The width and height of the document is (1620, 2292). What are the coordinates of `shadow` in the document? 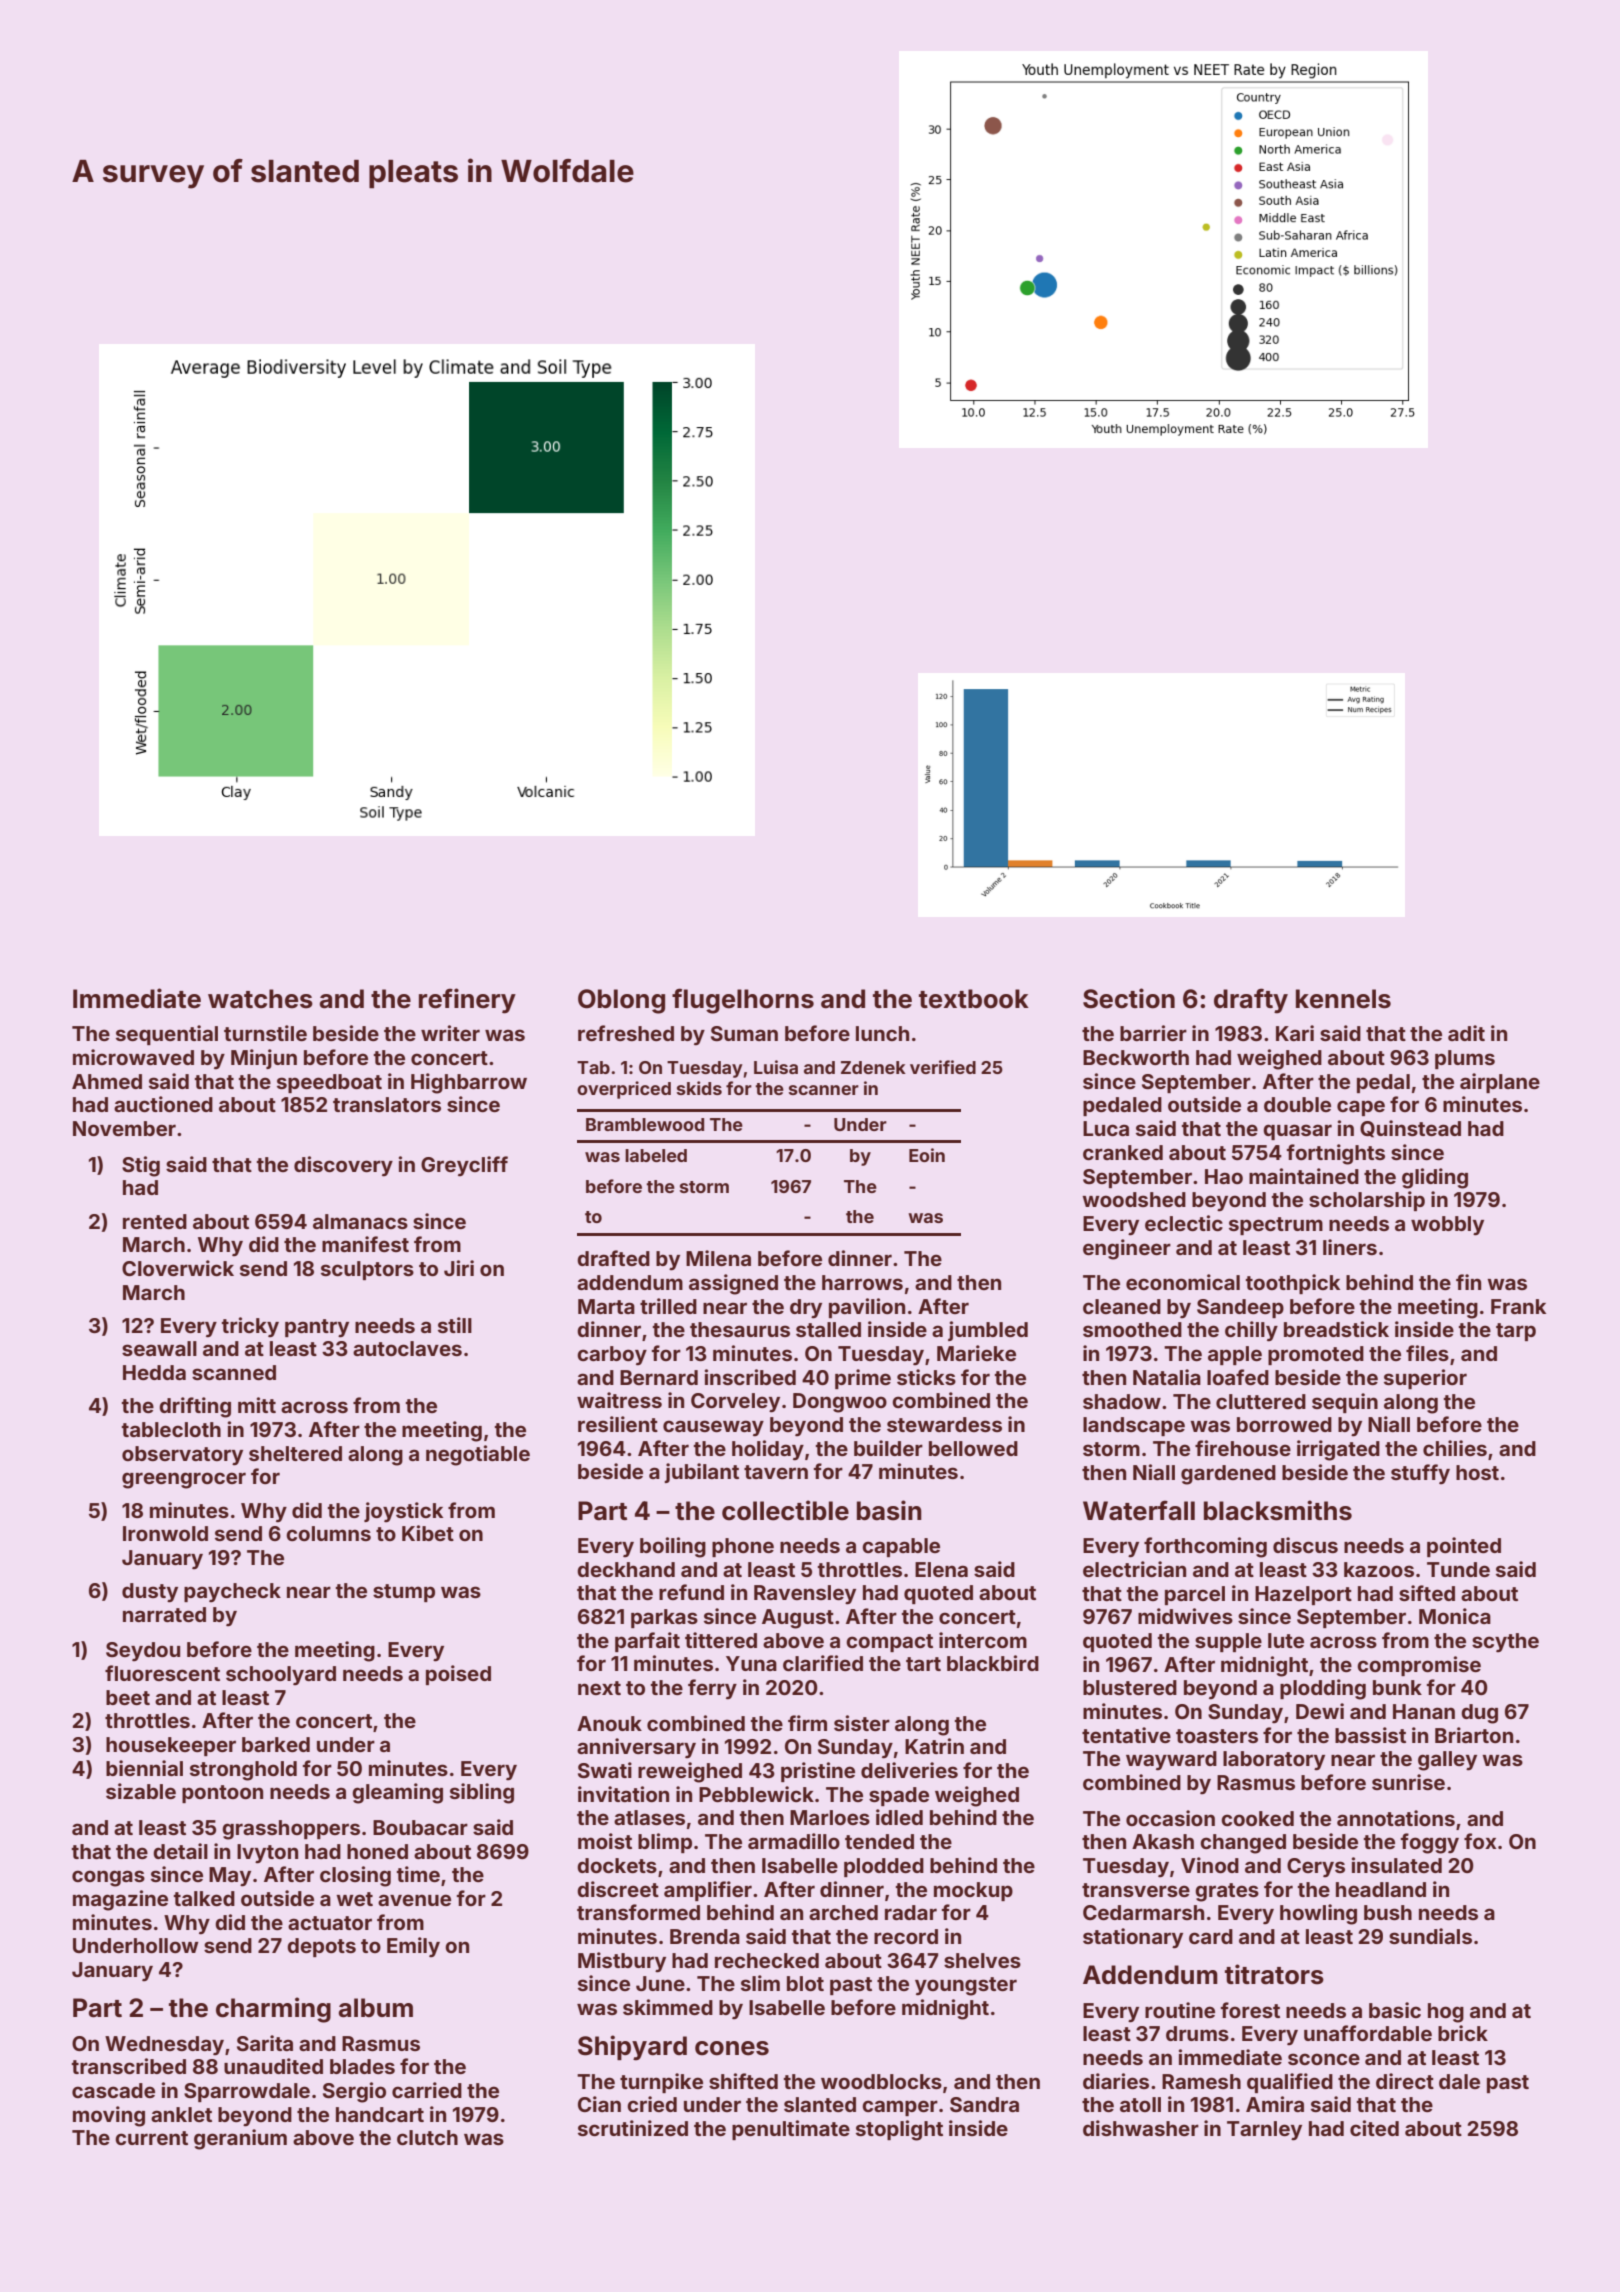 It's located at (1122, 1401).
